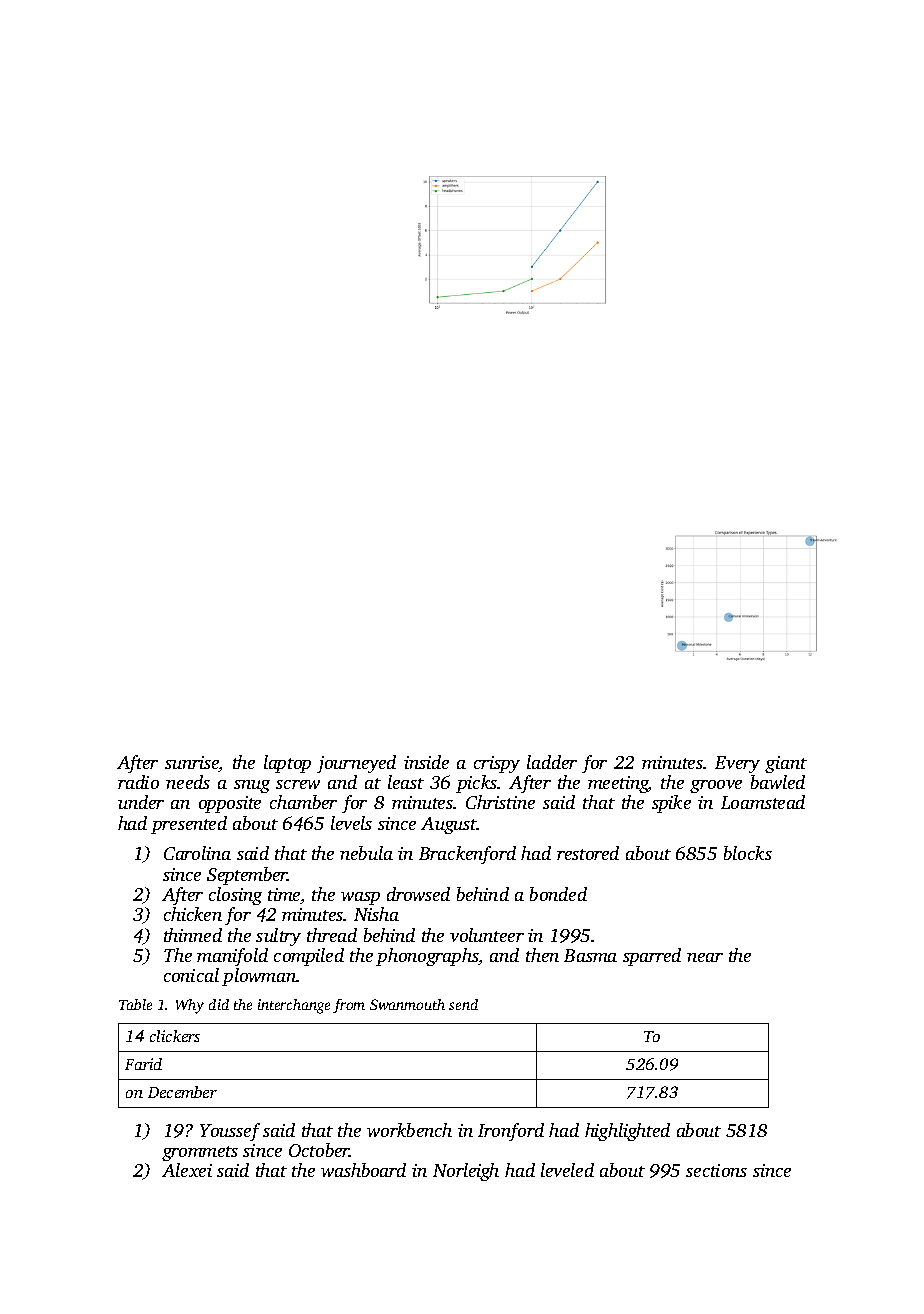 This screenshot has height=1314, width=924. Describe the element at coordinates (426, 762) in the screenshot. I see `inside` at that location.
